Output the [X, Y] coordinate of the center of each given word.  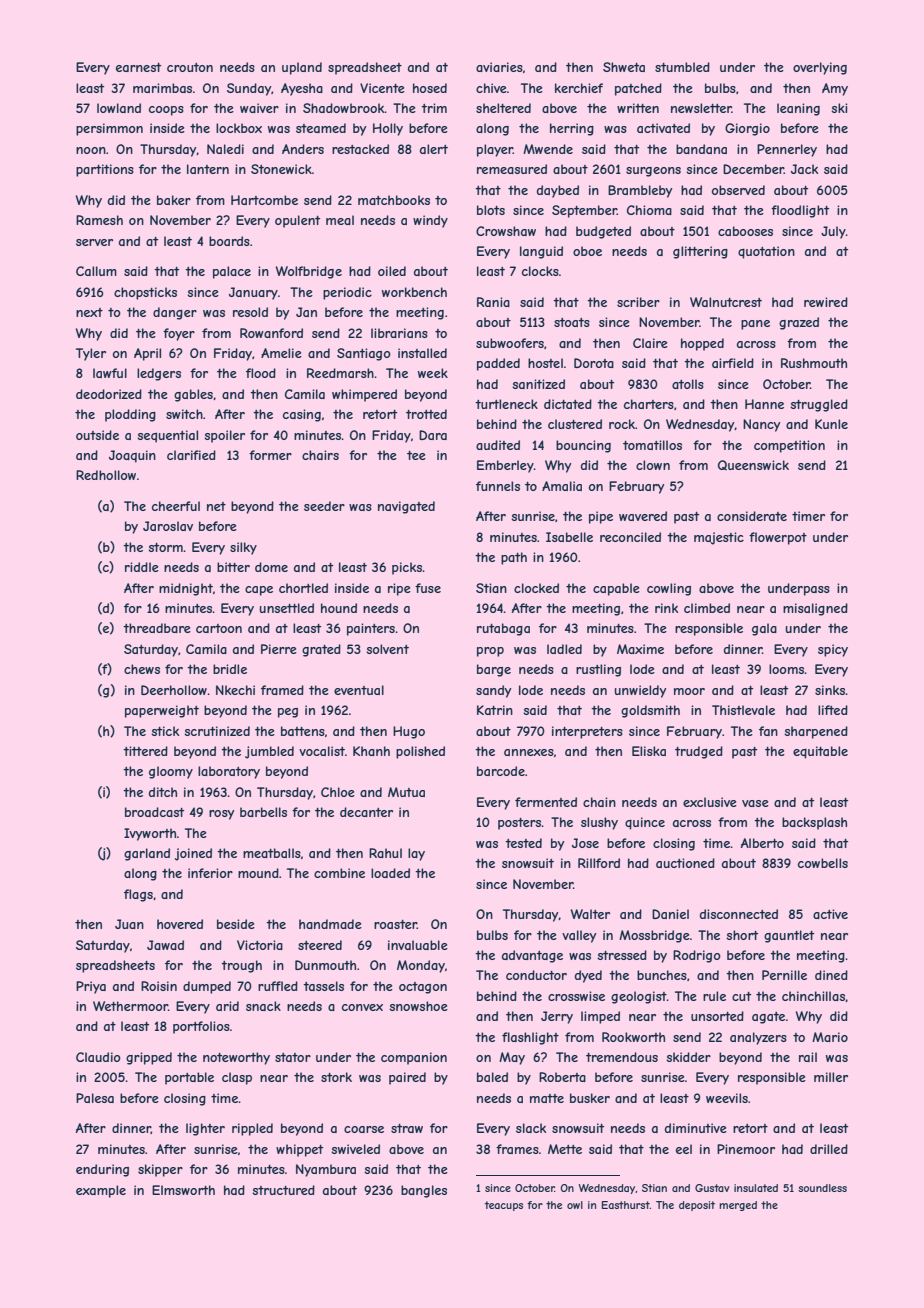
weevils [727, 1098]
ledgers [159, 374]
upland [302, 68]
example [101, 1191]
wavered [643, 516]
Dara [433, 435]
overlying [820, 68]
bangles [424, 1191]
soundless [822, 1188]
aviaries [499, 67]
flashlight [530, 1038]
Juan [129, 924]
